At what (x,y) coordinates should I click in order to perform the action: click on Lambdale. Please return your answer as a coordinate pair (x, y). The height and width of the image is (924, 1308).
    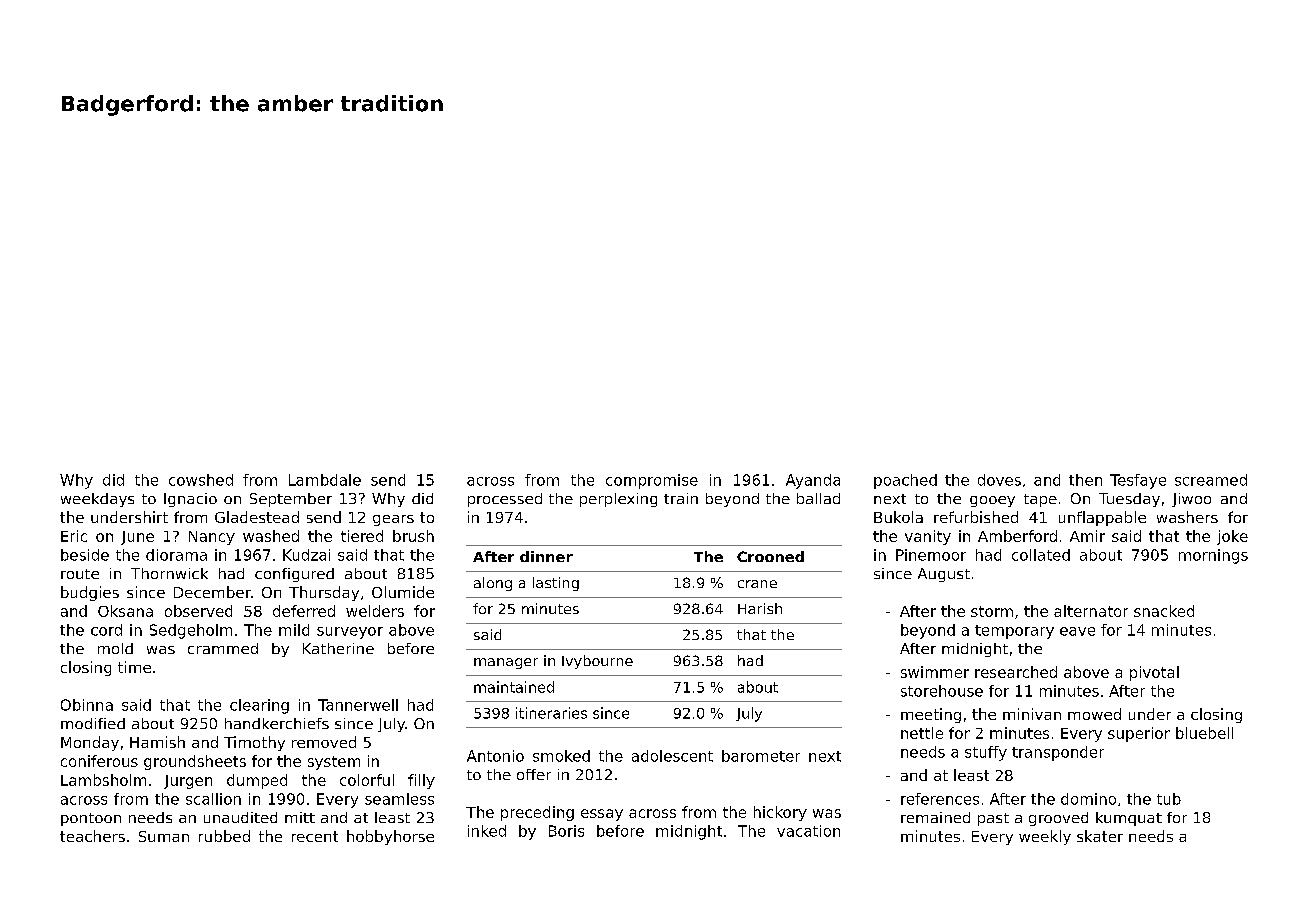
    Looking at the image, I should click on (325, 480).
